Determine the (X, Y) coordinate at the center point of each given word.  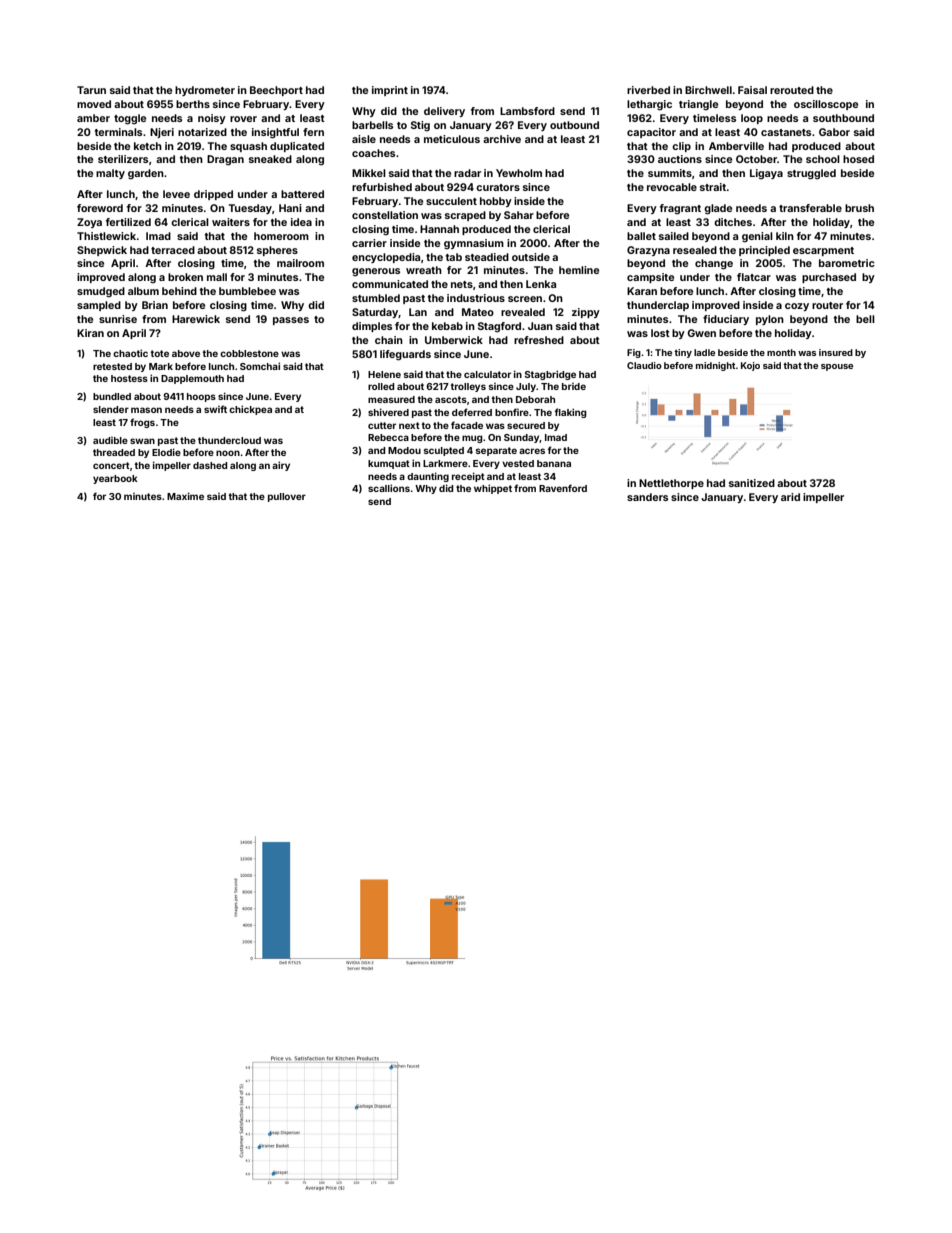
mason (146, 410)
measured (391, 399)
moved (94, 104)
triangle (698, 105)
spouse (837, 367)
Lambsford (527, 111)
